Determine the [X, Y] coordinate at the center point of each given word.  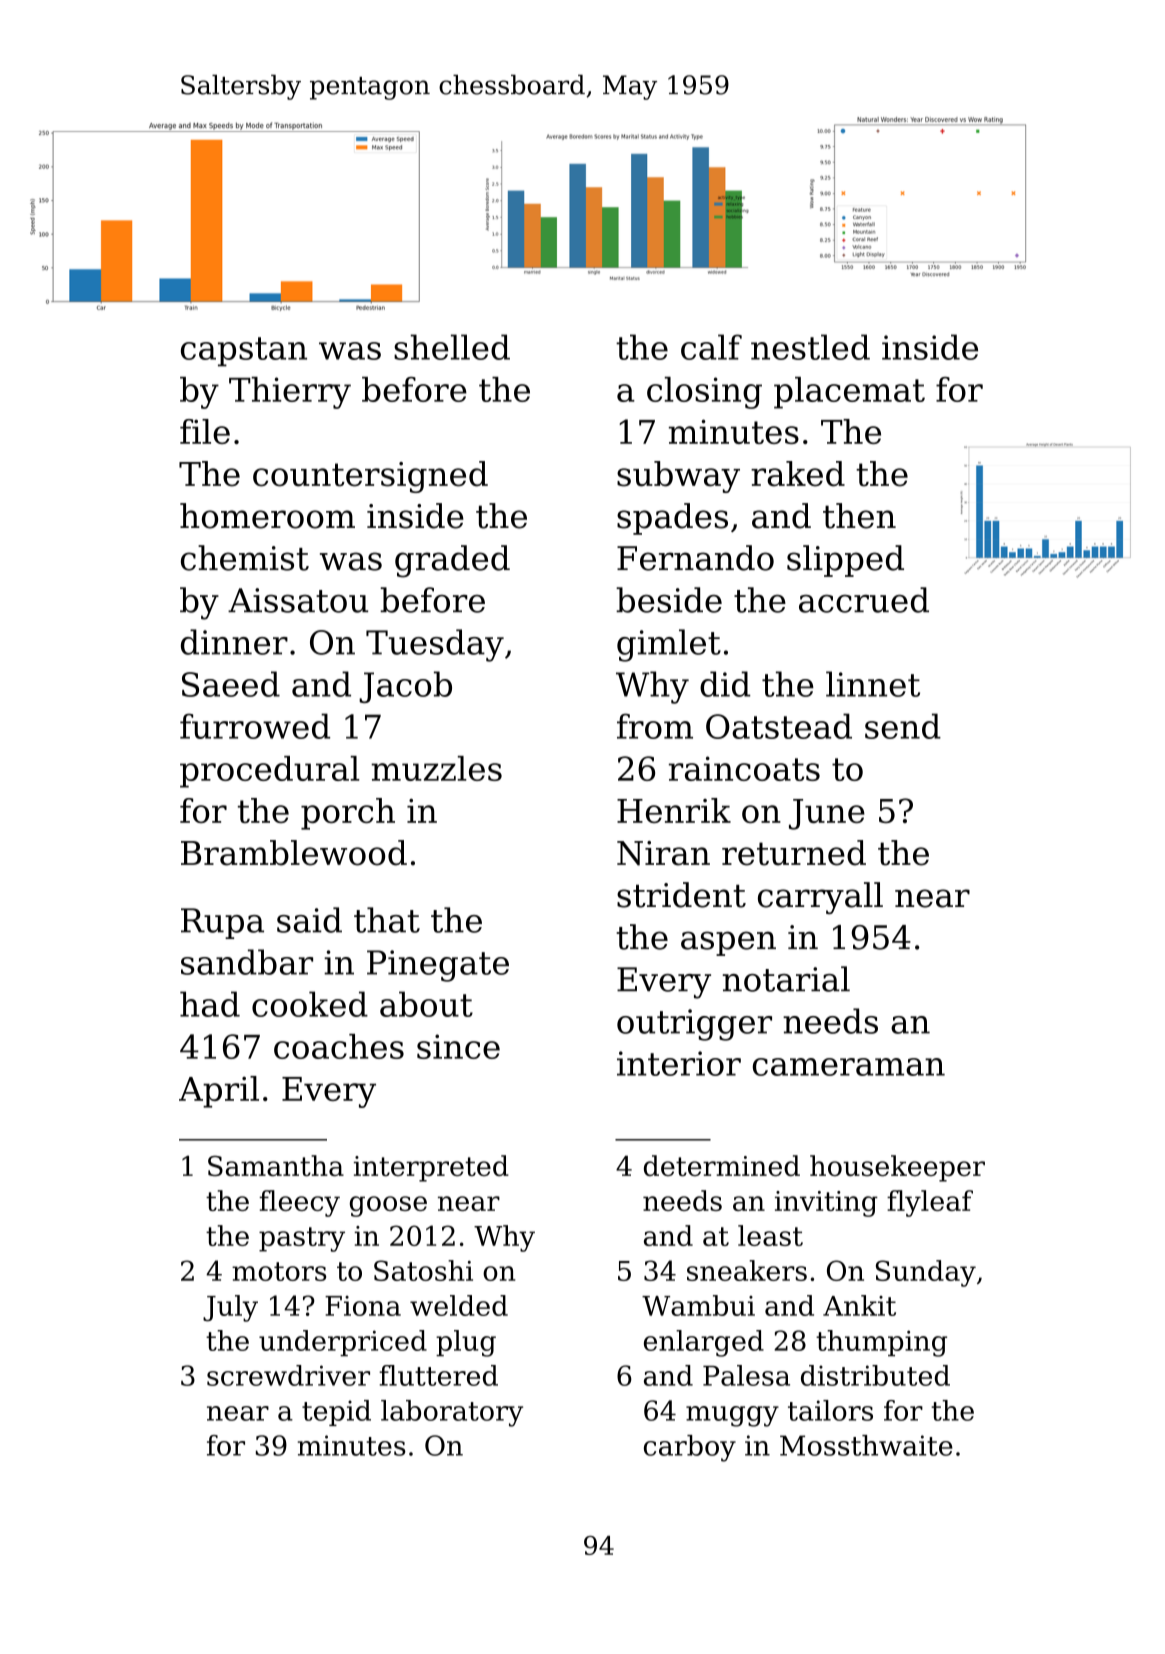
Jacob [405, 687]
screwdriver [288, 1375]
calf [711, 347]
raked [798, 474]
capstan [244, 352]
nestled [810, 347]
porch [348, 814]
